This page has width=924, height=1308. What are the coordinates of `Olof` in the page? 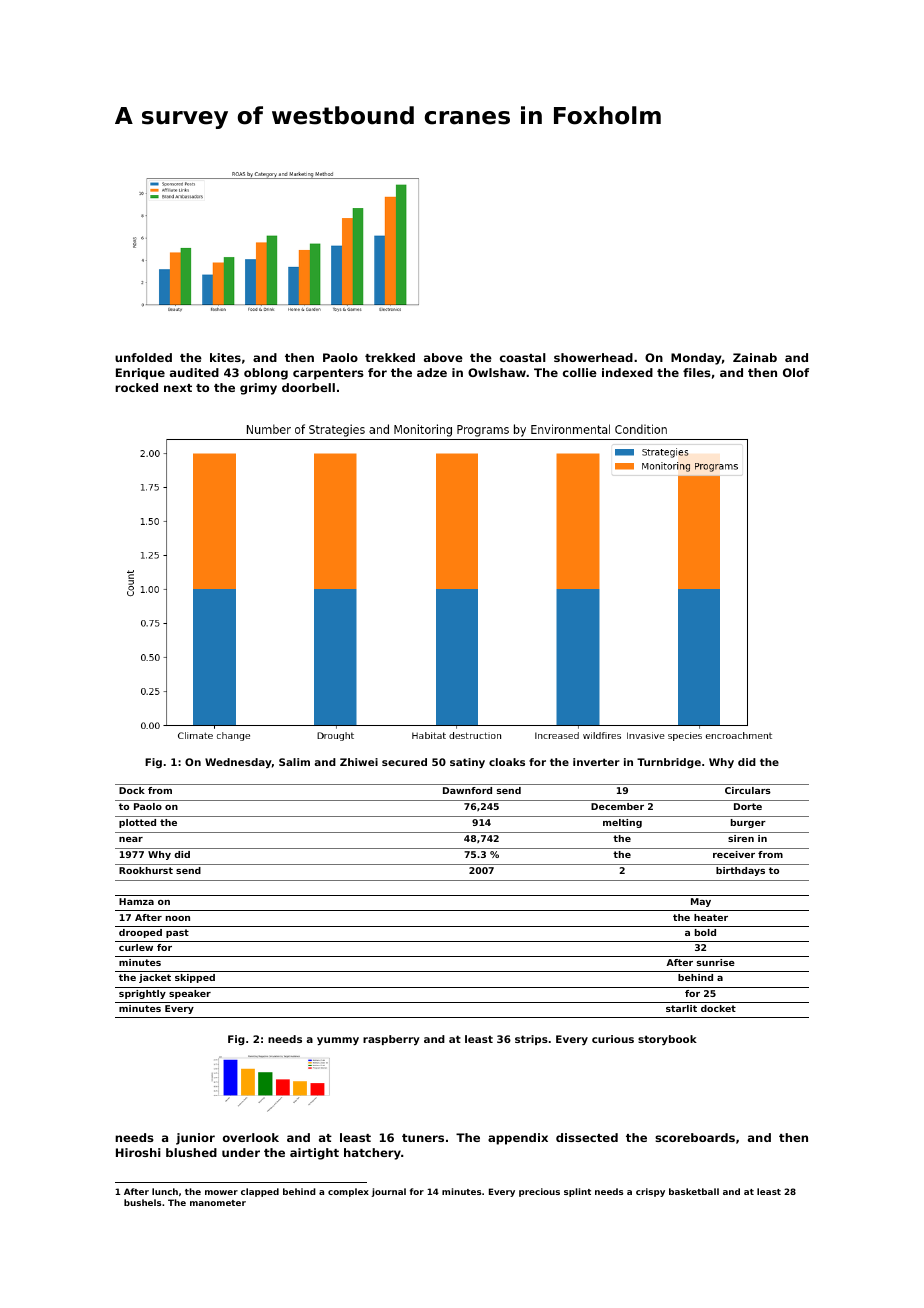 It's located at (796, 372).
